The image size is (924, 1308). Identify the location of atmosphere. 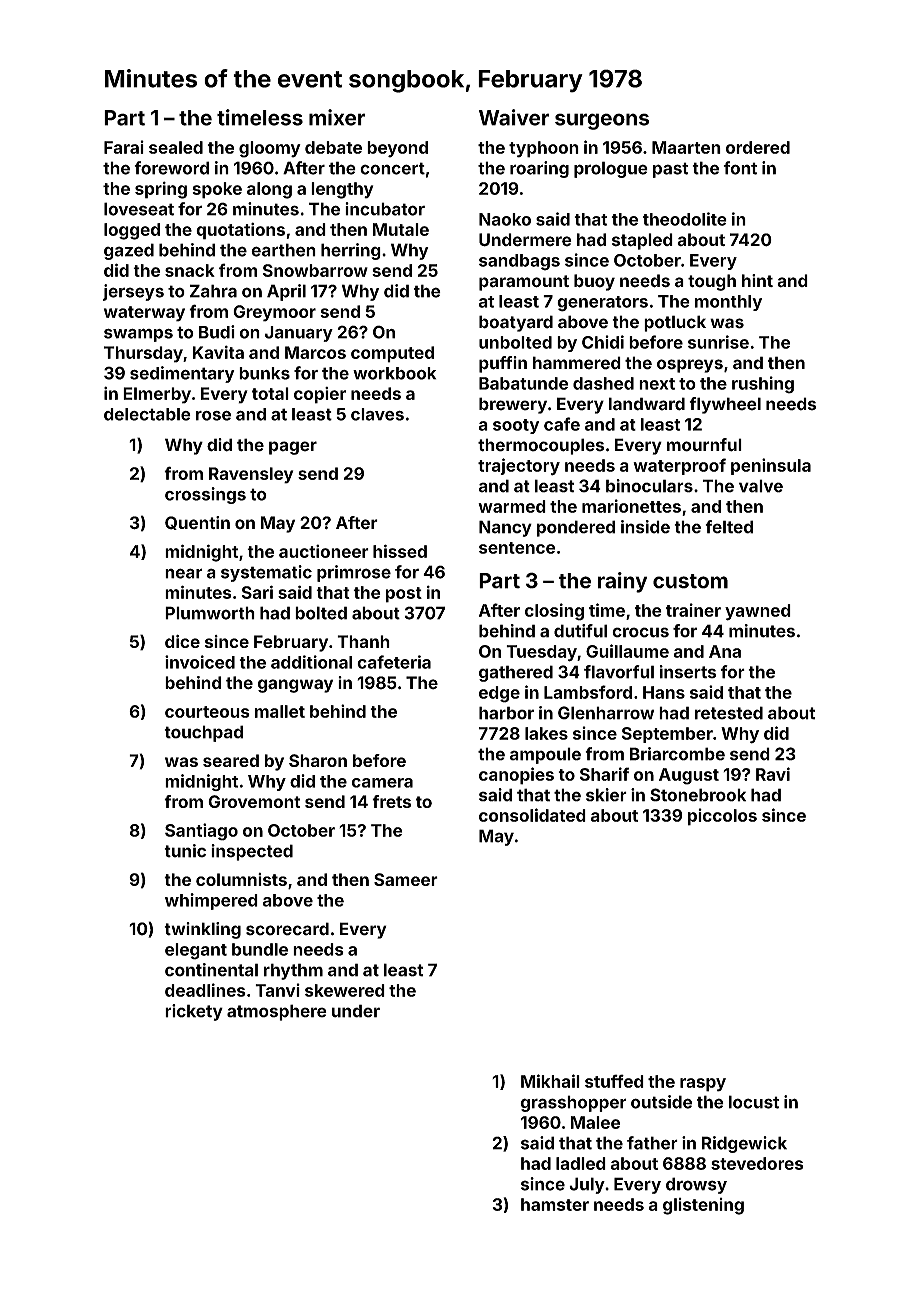
(277, 1012).
